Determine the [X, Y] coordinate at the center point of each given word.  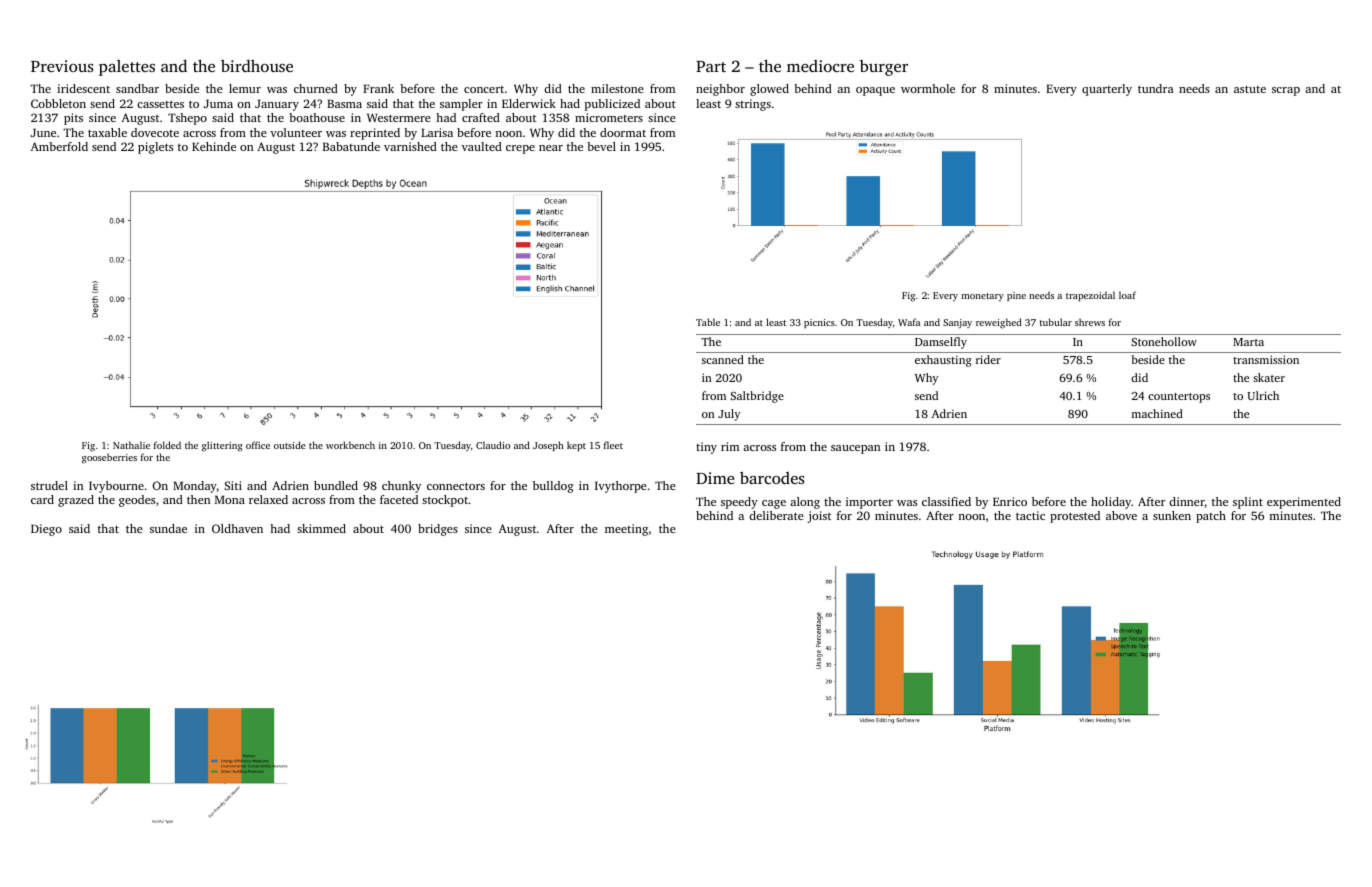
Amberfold [59, 146]
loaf [1127, 295]
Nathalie [131, 445]
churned [316, 88]
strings [753, 105]
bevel [601, 146]
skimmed [321, 528]
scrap [1286, 91]
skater [1269, 377]
